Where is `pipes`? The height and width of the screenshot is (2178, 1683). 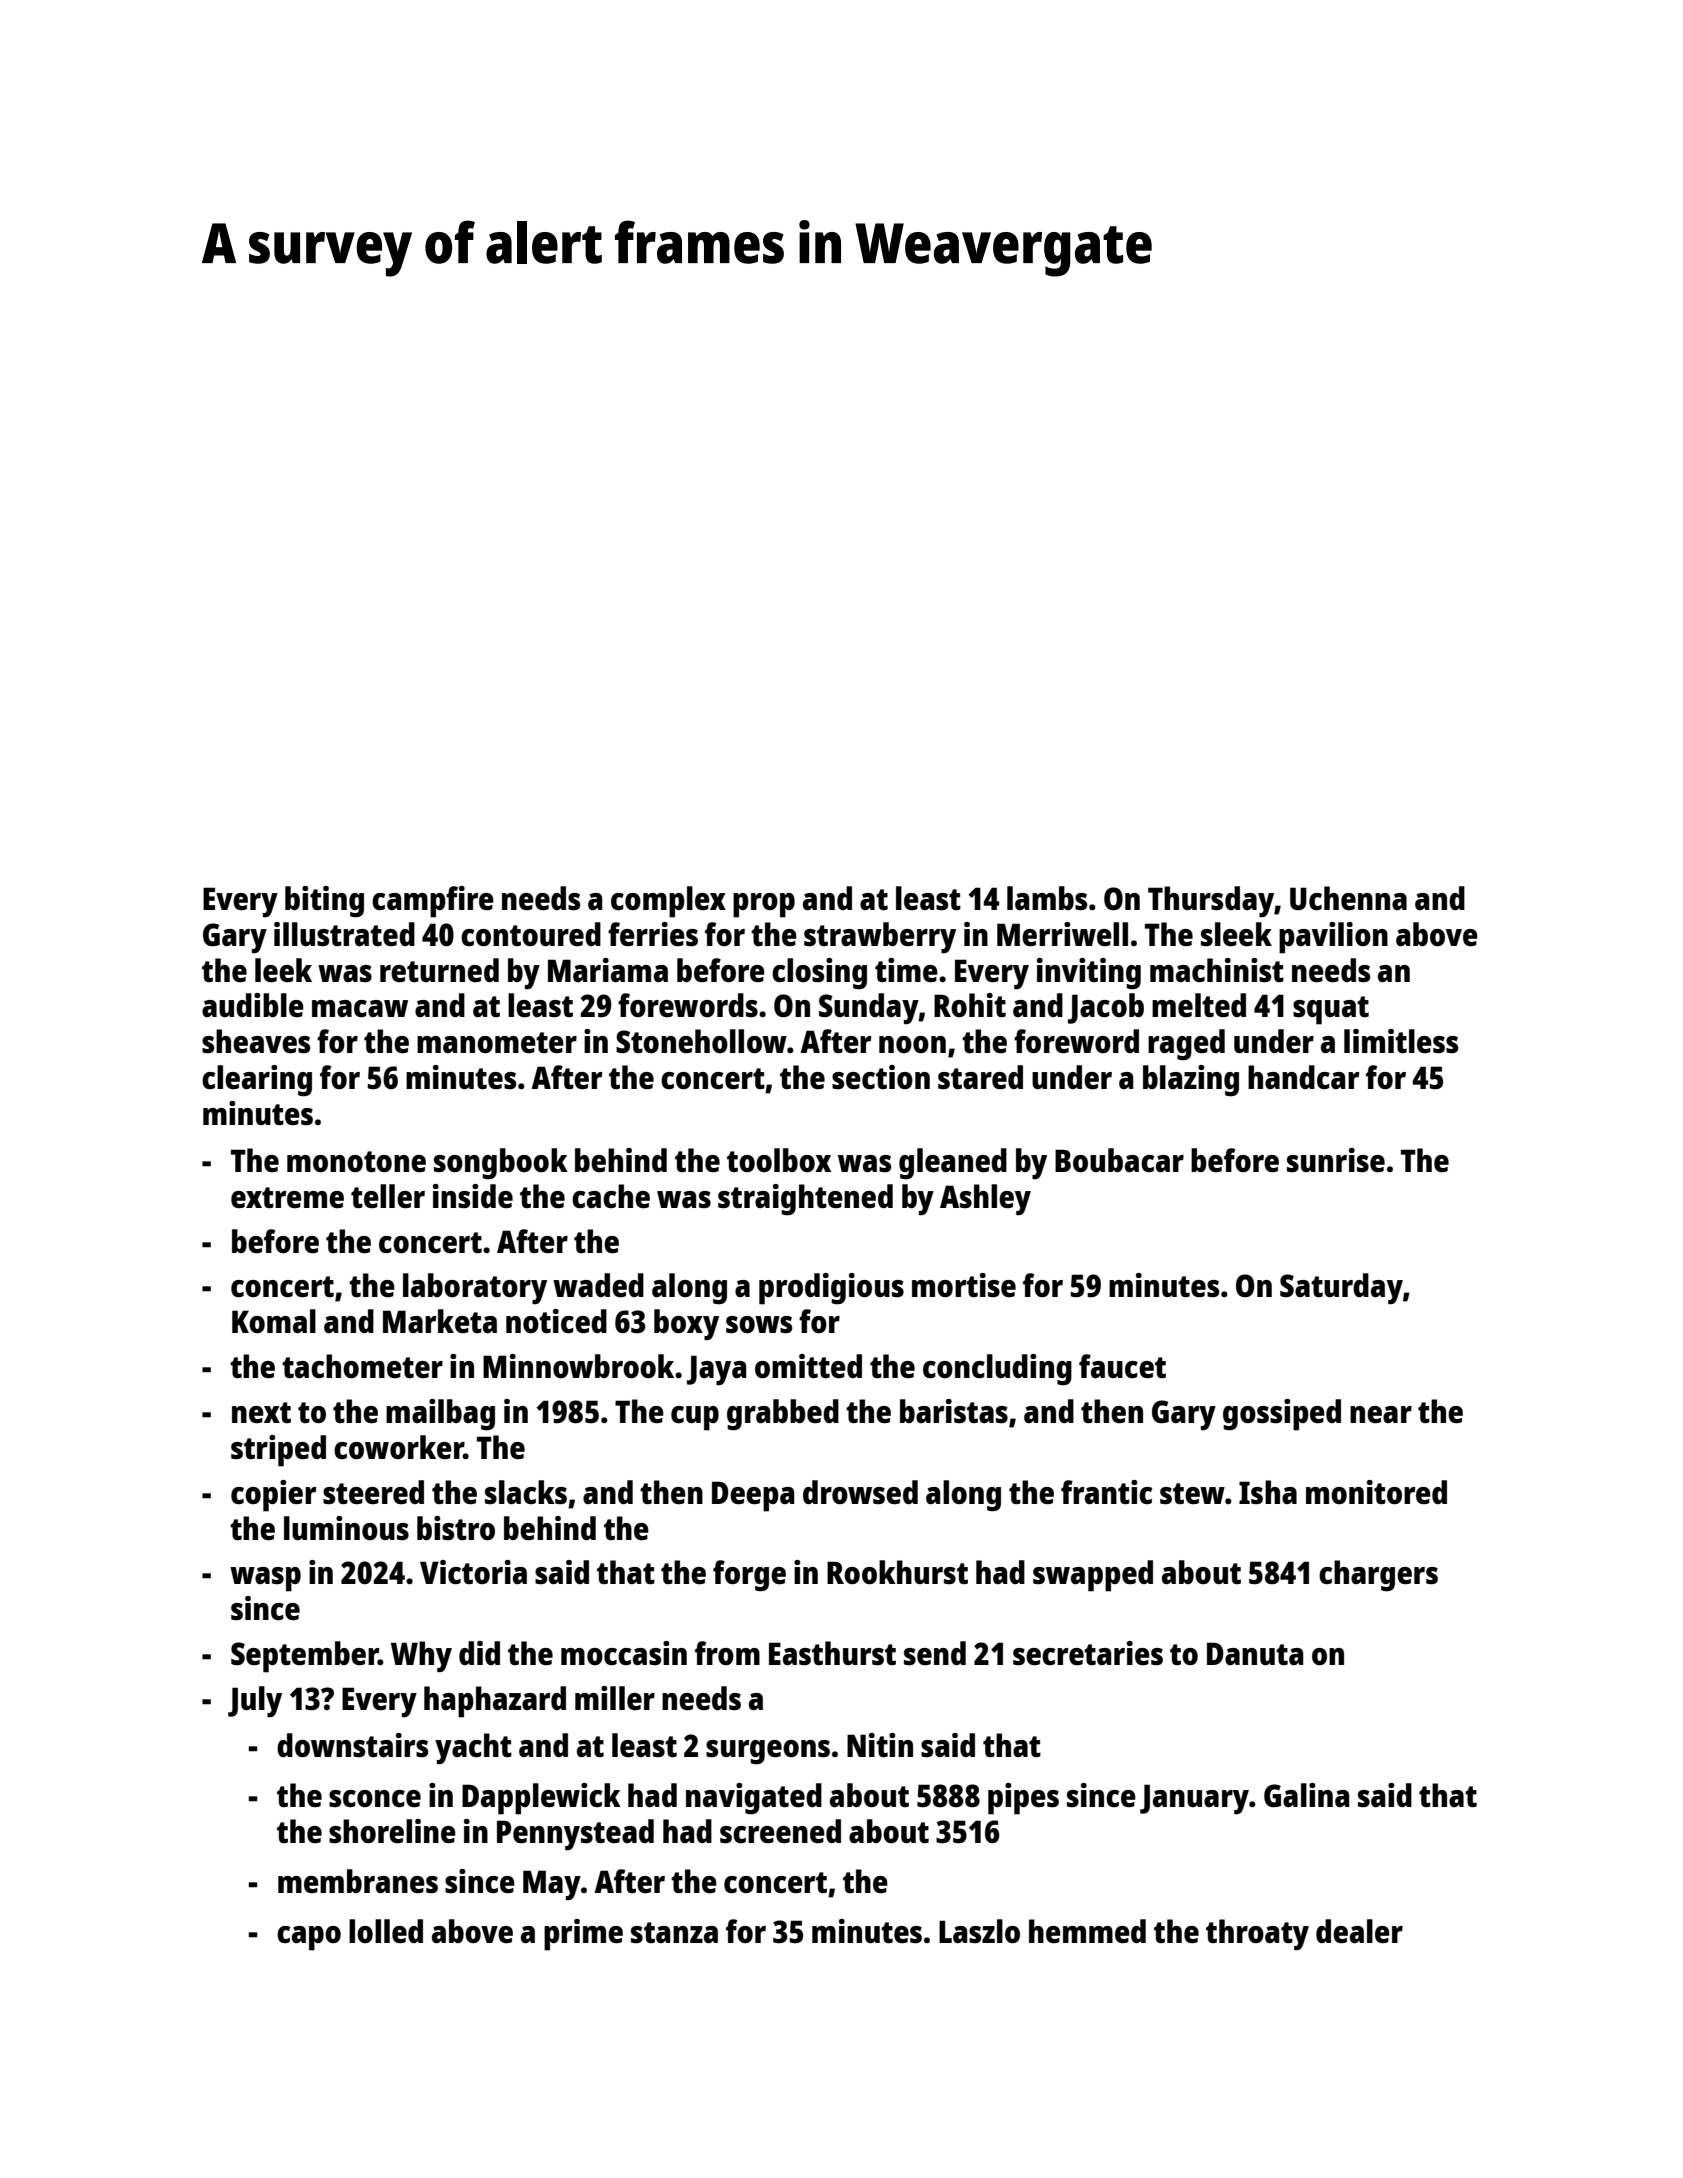
pipes is located at coordinates (1023, 1799).
